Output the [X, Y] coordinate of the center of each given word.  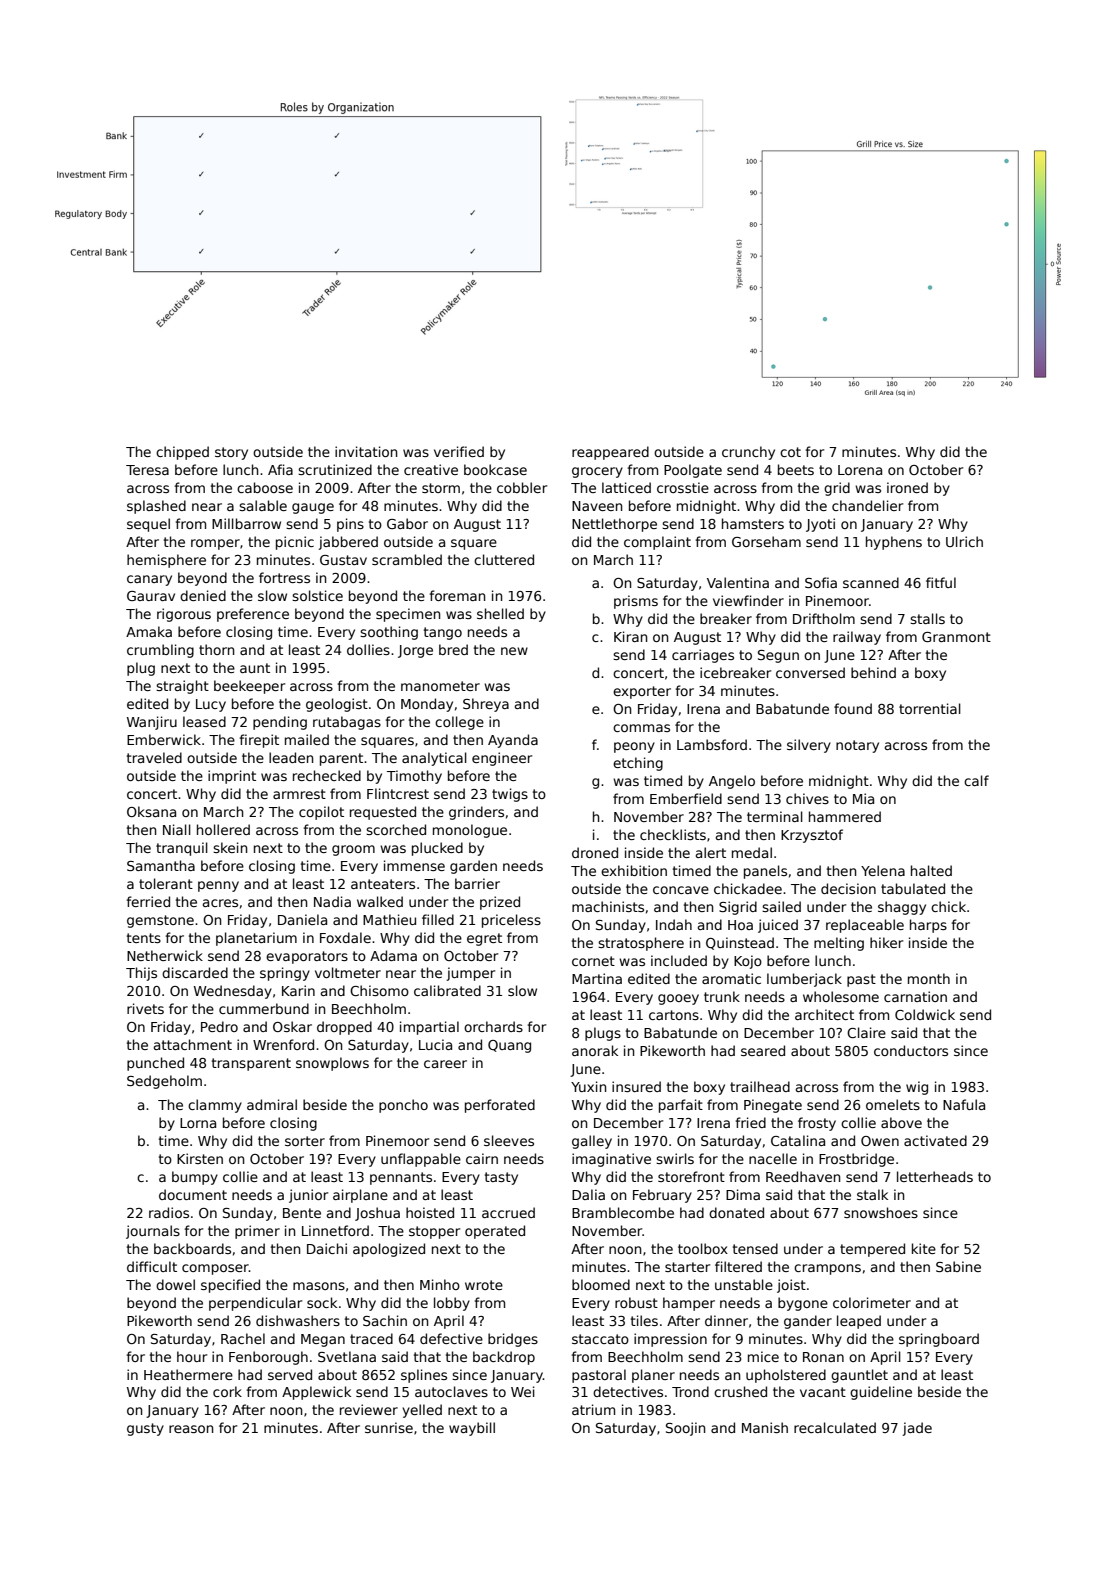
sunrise [389, 1427]
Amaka [149, 631]
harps [928, 926]
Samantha [161, 865]
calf [976, 780]
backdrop [504, 1358]
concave [681, 890]
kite [924, 1248]
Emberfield [686, 798]
